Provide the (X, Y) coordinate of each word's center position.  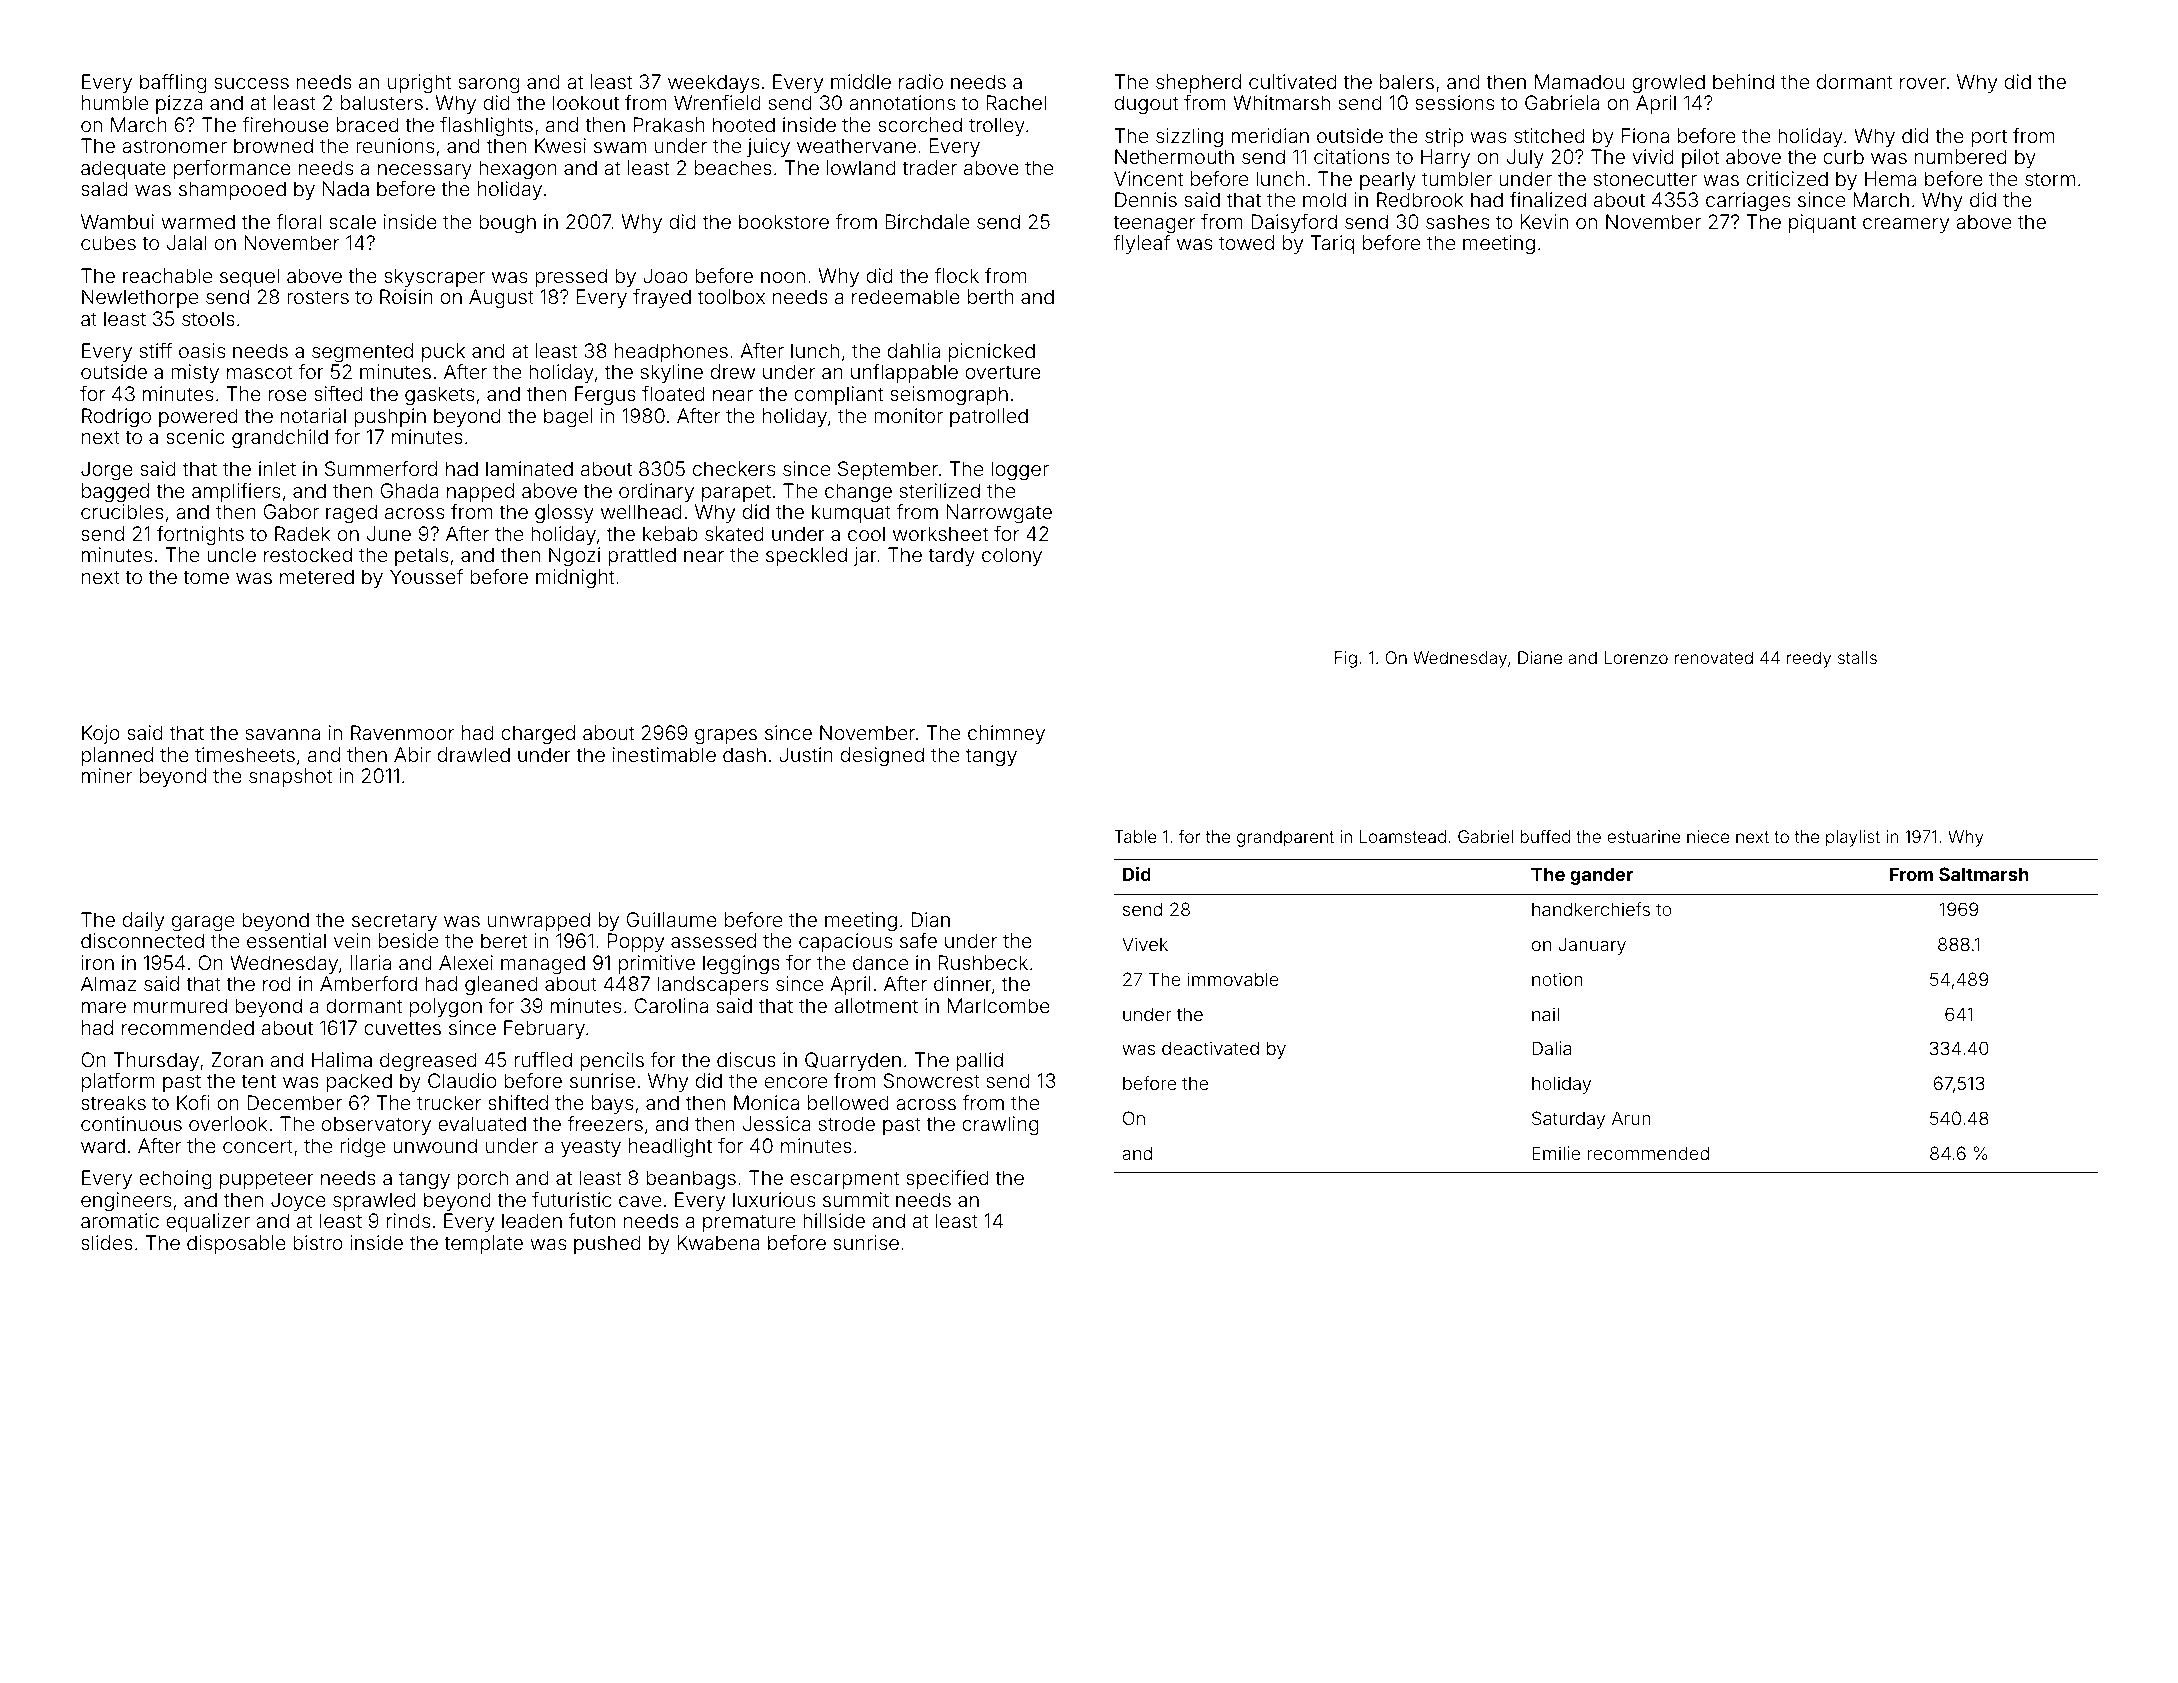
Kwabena (719, 1242)
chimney (1006, 734)
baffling (173, 84)
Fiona (1645, 135)
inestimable (664, 754)
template (483, 1244)
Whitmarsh (1281, 102)
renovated (1714, 657)
